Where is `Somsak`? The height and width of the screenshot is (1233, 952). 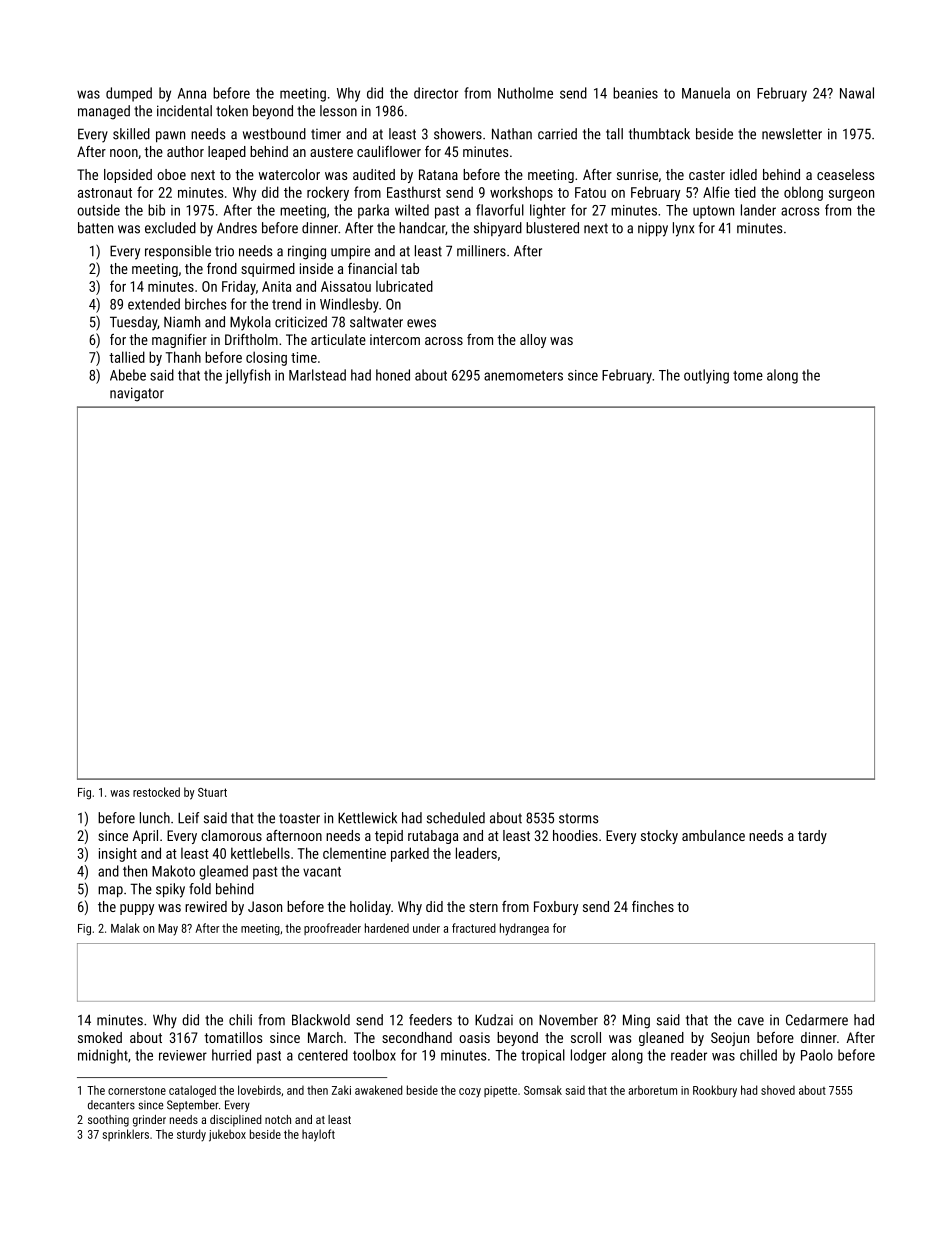
Somsak is located at coordinates (543, 1090).
